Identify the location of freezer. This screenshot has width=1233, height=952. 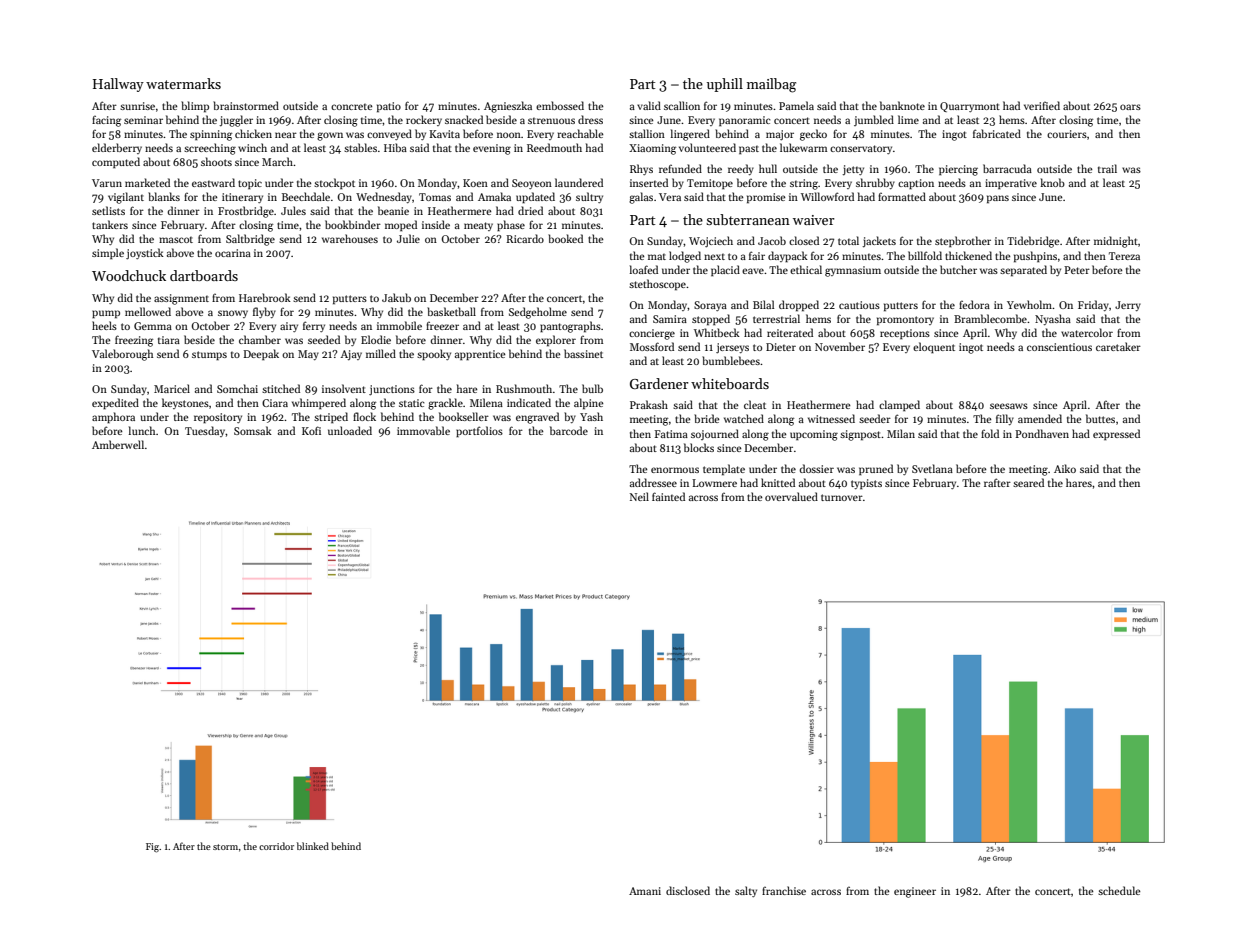
(442, 326).
